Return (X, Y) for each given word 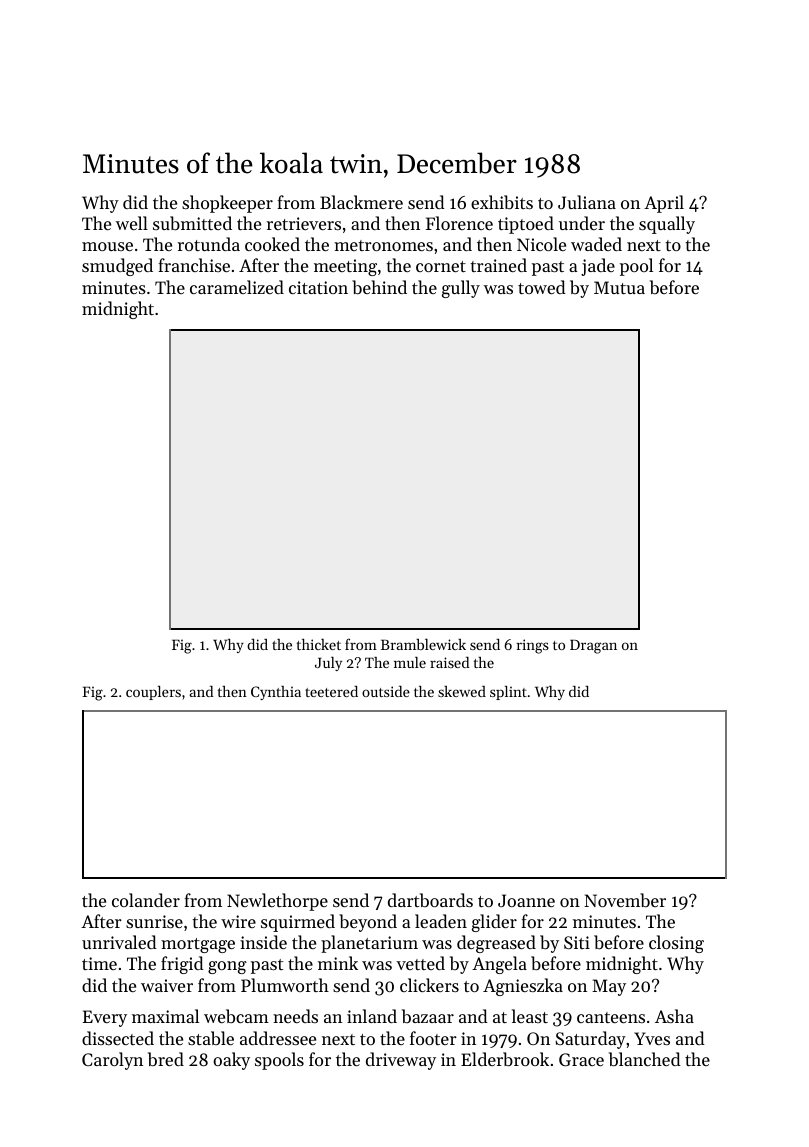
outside (386, 691)
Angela (499, 965)
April (664, 204)
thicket (319, 644)
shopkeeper (227, 204)
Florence (459, 223)
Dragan (593, 646)
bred (166, 1059)
